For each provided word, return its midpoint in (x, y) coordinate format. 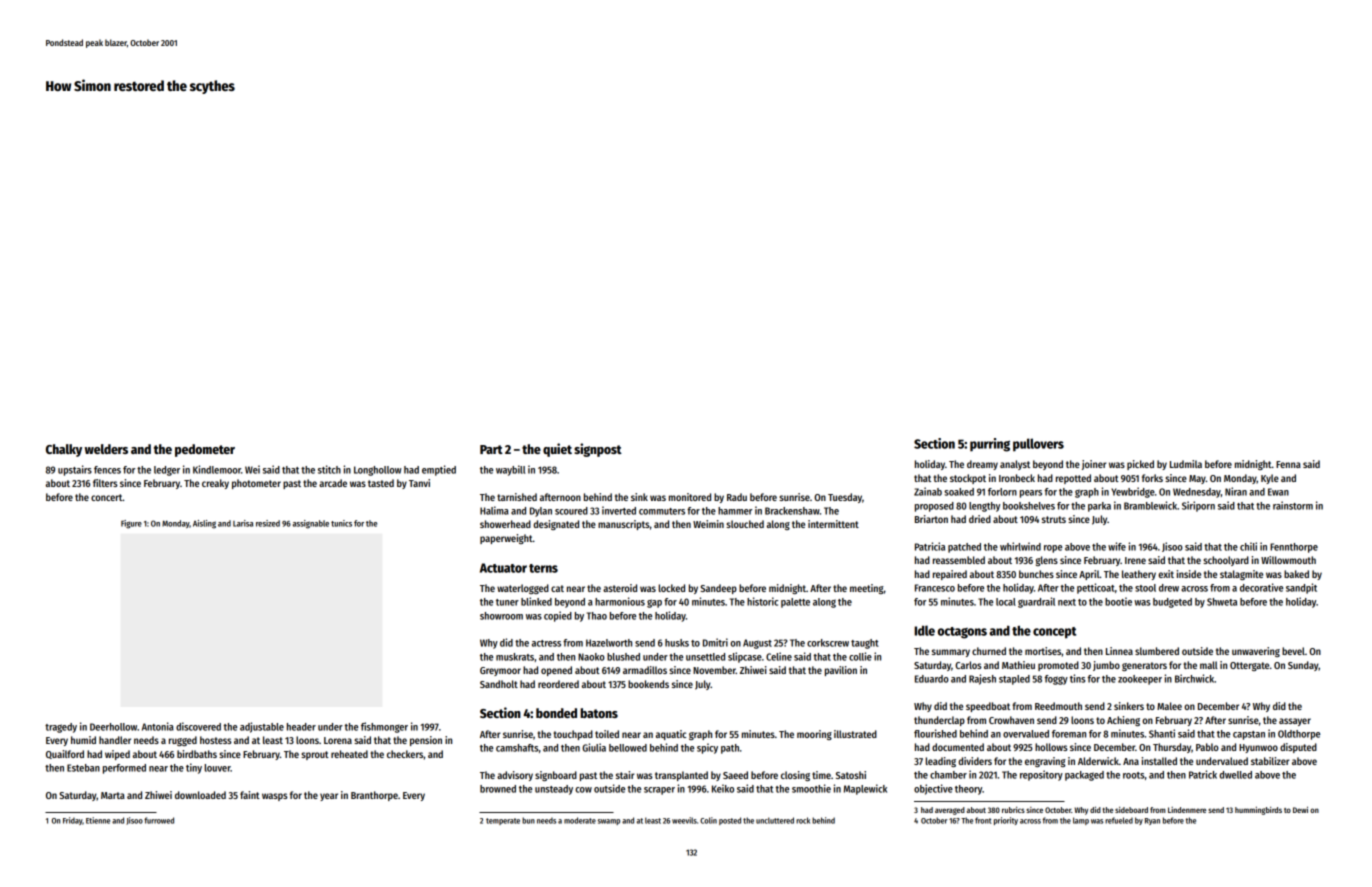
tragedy (61, 728)
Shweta (1222, 602)
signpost (598, 450)
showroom (501, 616)
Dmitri (715, 642)
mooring (814, 735)
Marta (113, 795)
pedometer (205, 450)
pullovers (1038, 445)
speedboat (988, 707)
